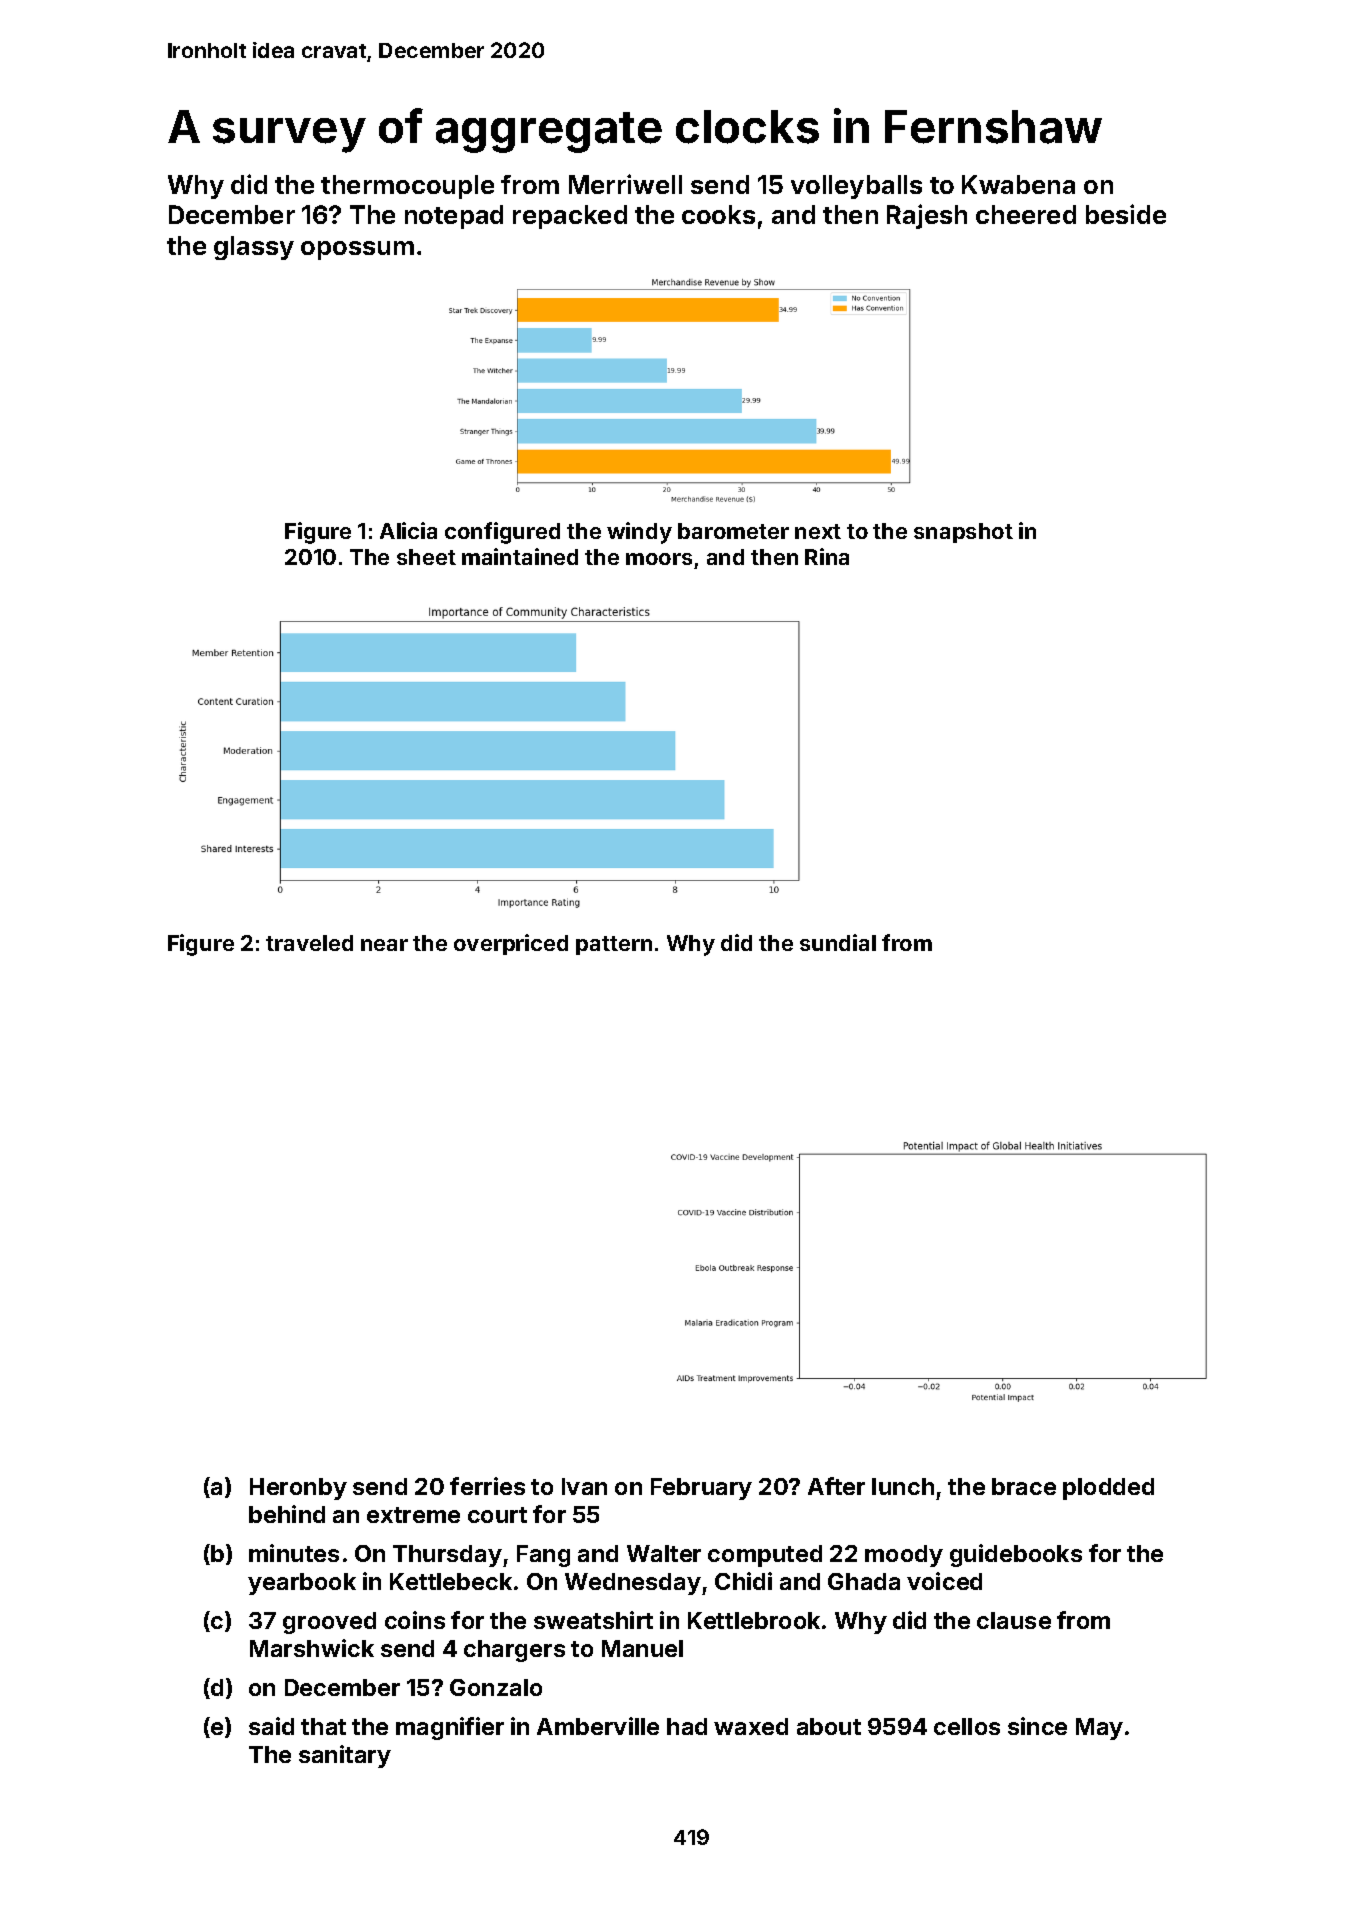 Image resolution: width=1347 pixels, height=1906 pixels. What do you see at coordinates (511, 944) in the document?
I see `overpriced` at bounding box center [511, 944].
